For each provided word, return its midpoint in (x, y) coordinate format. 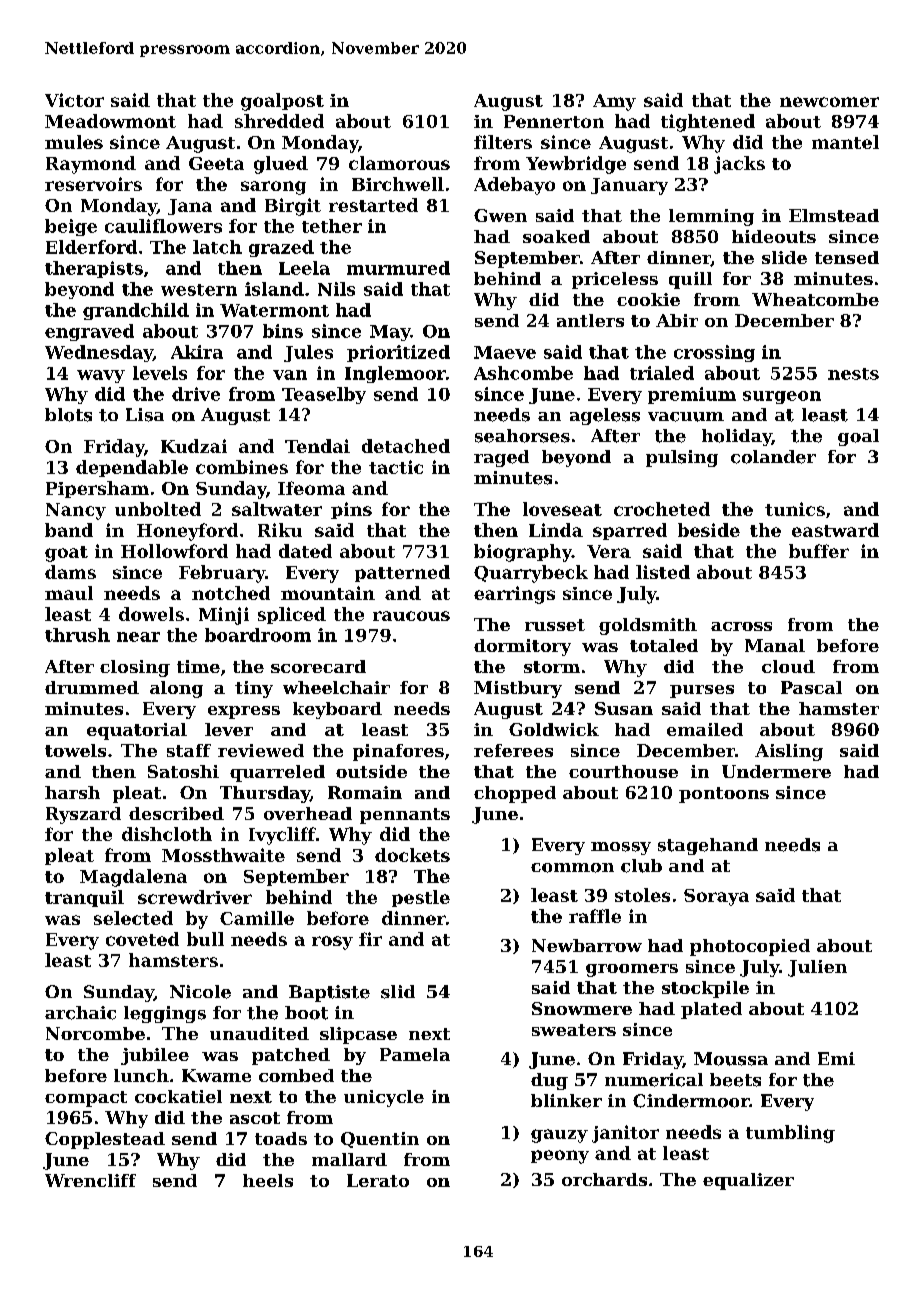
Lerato (378, 1180)
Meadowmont (110, 121)
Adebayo (514, 186)
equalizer (748, 1181)
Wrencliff (90, 1180)
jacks (739, 165)
